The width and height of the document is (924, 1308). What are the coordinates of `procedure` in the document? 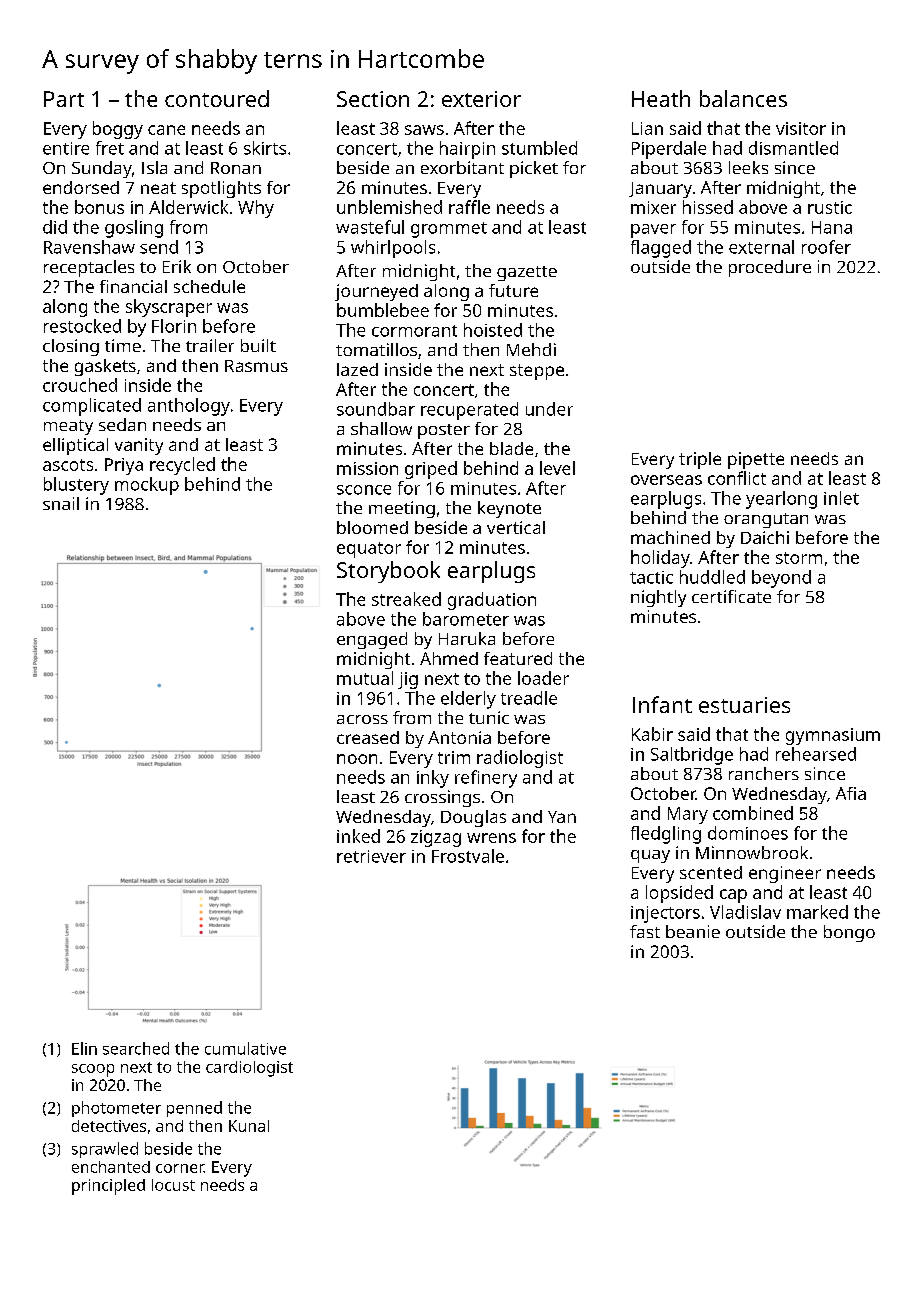 It's located at (770, 268).
